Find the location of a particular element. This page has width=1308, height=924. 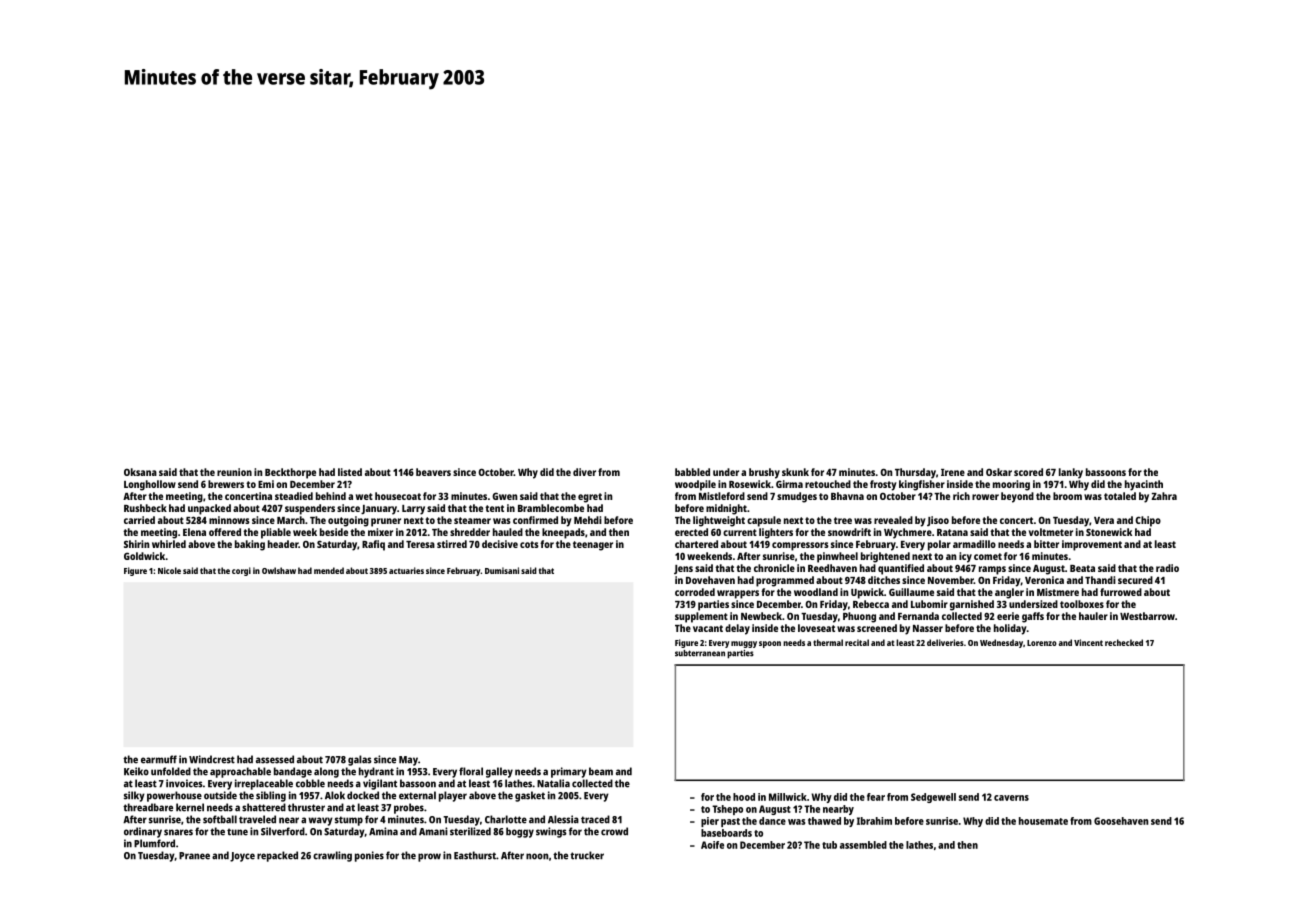

babbled is located at coordinates (692, 472).
